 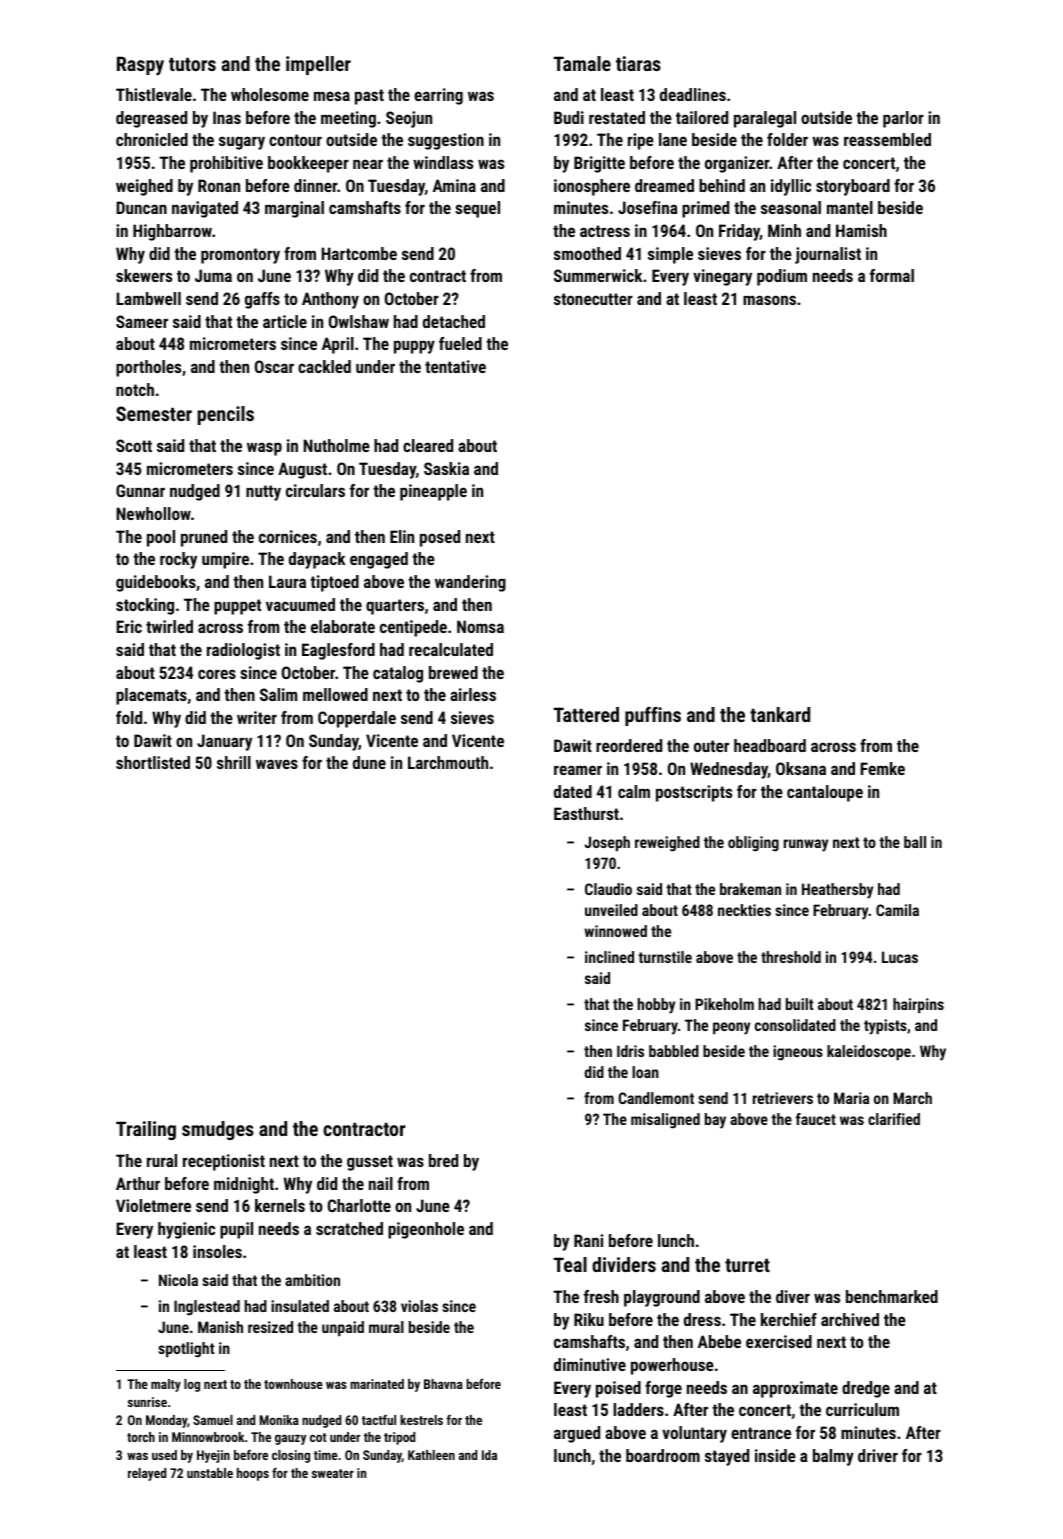 I want to click on driver, so click(x=878, y=1455).
